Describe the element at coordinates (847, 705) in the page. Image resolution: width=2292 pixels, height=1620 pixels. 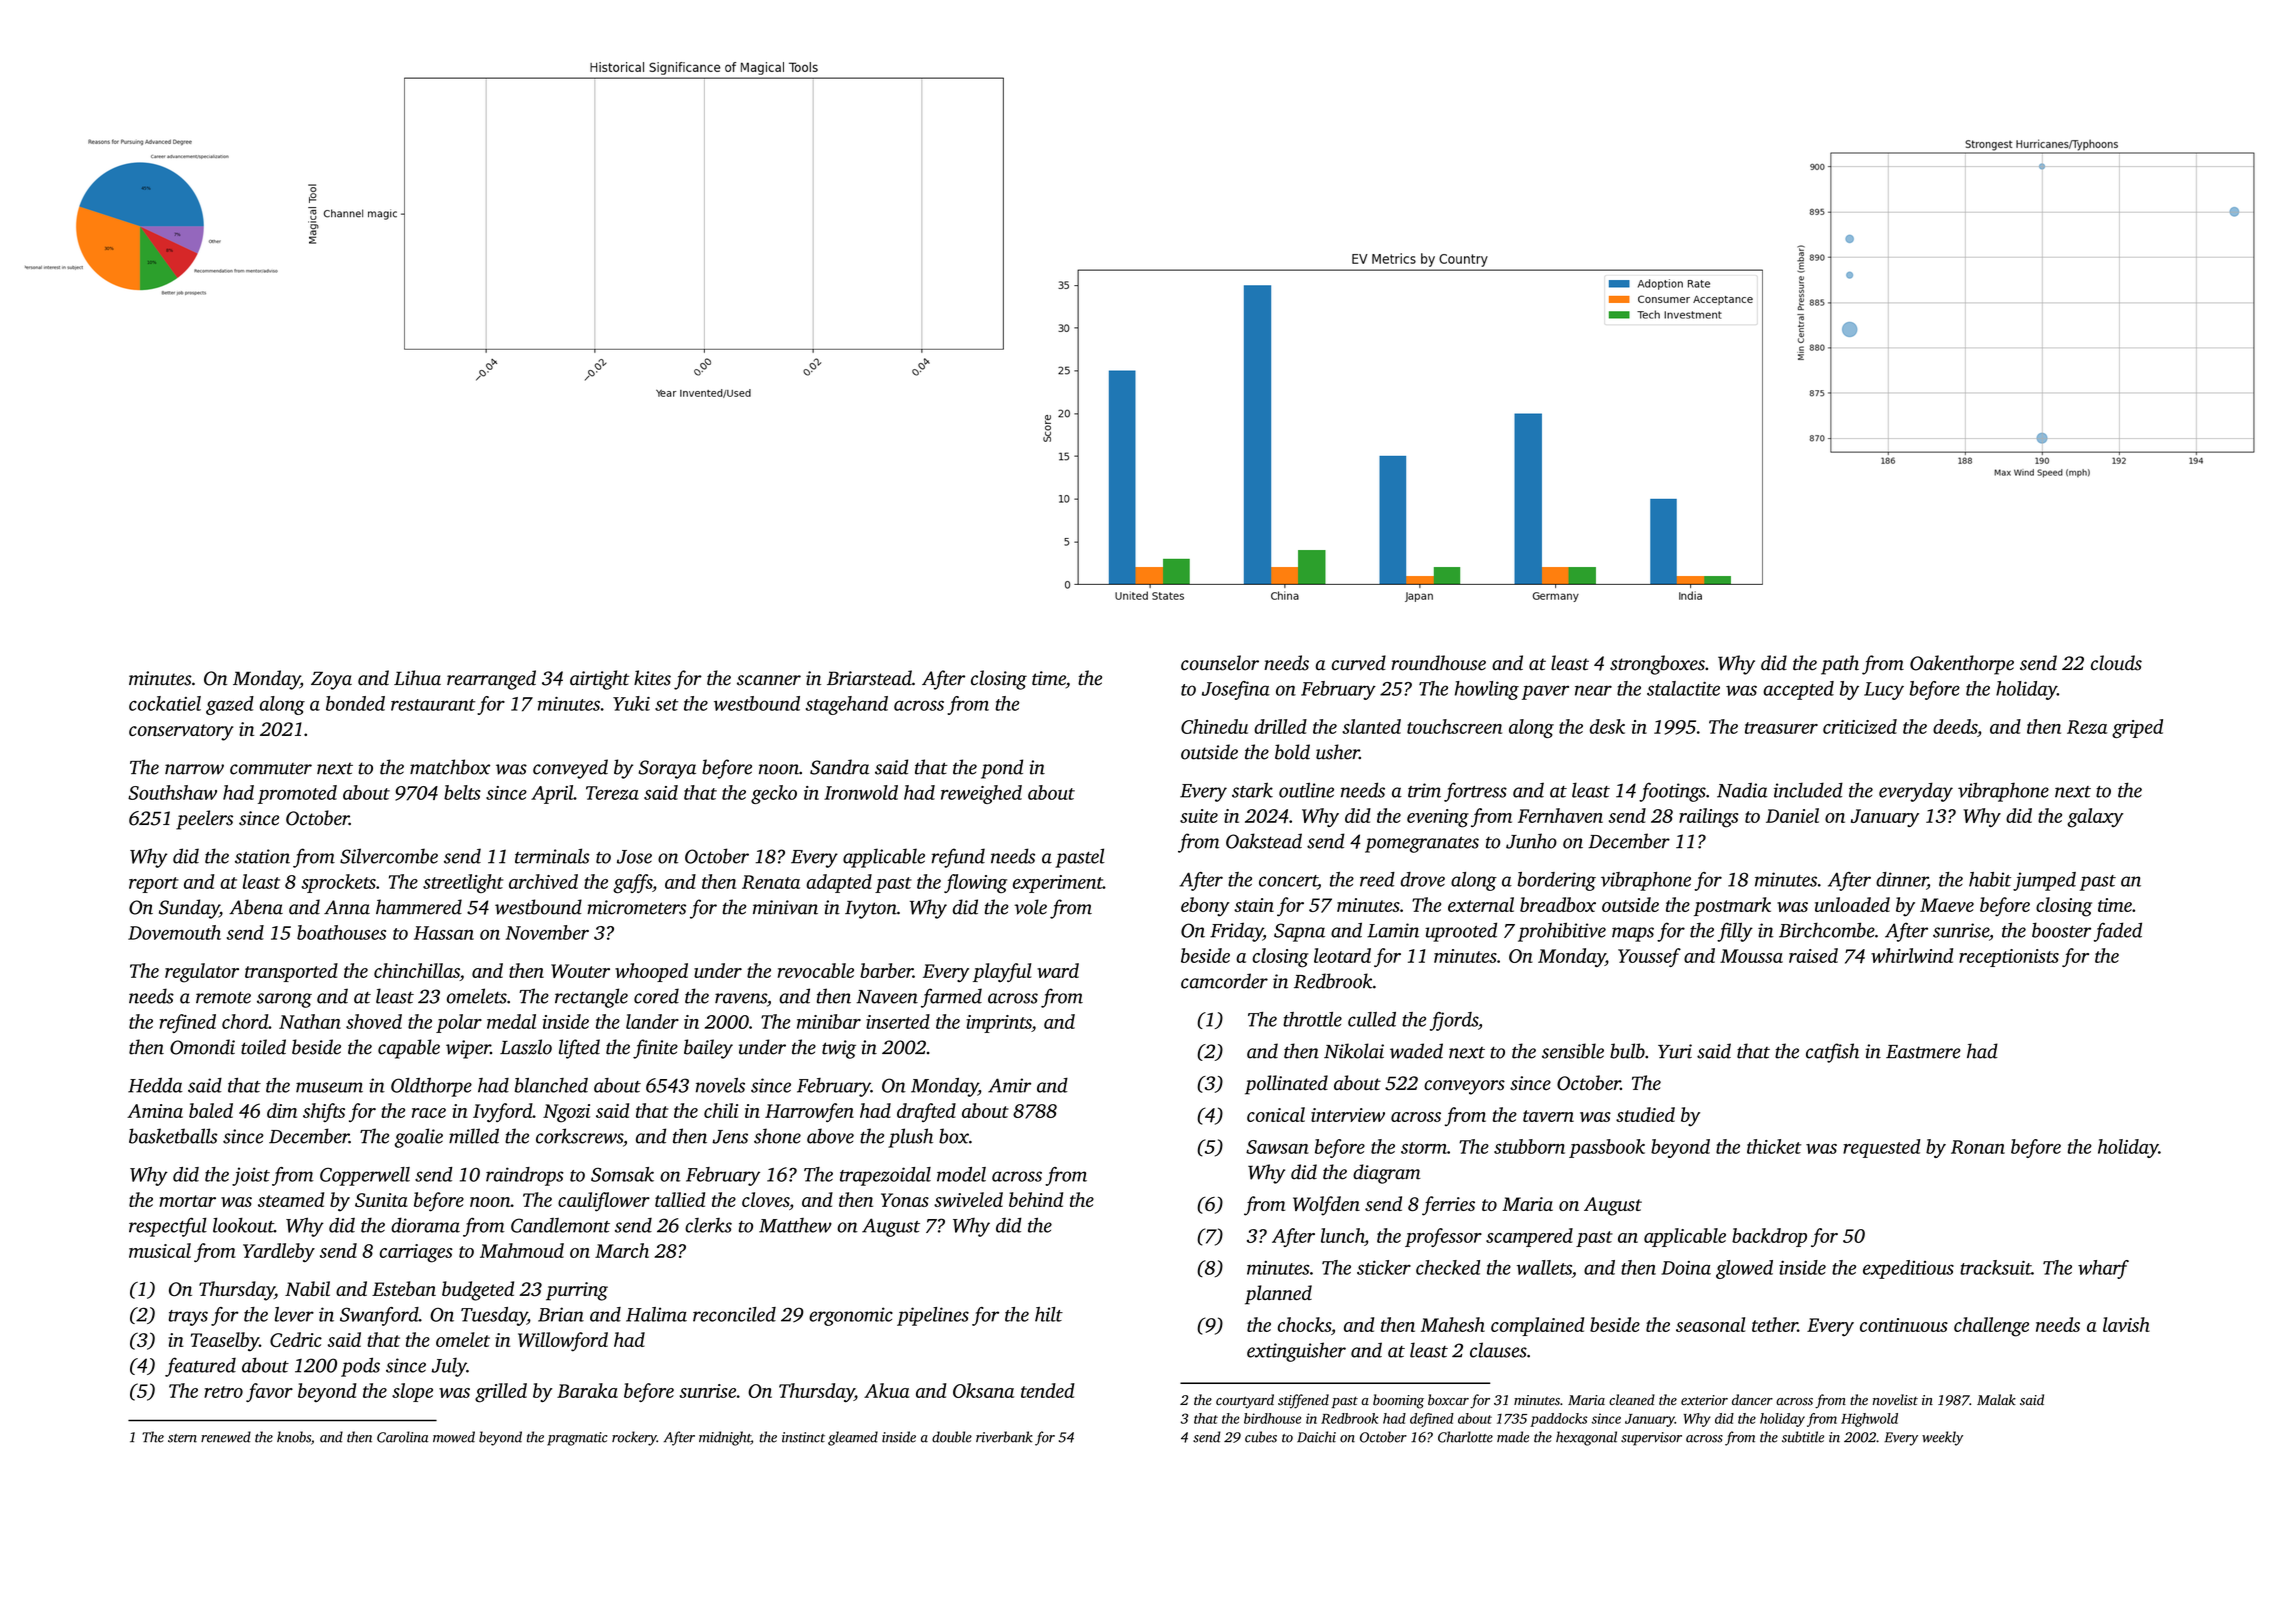
I see `stagehand` at that location.
